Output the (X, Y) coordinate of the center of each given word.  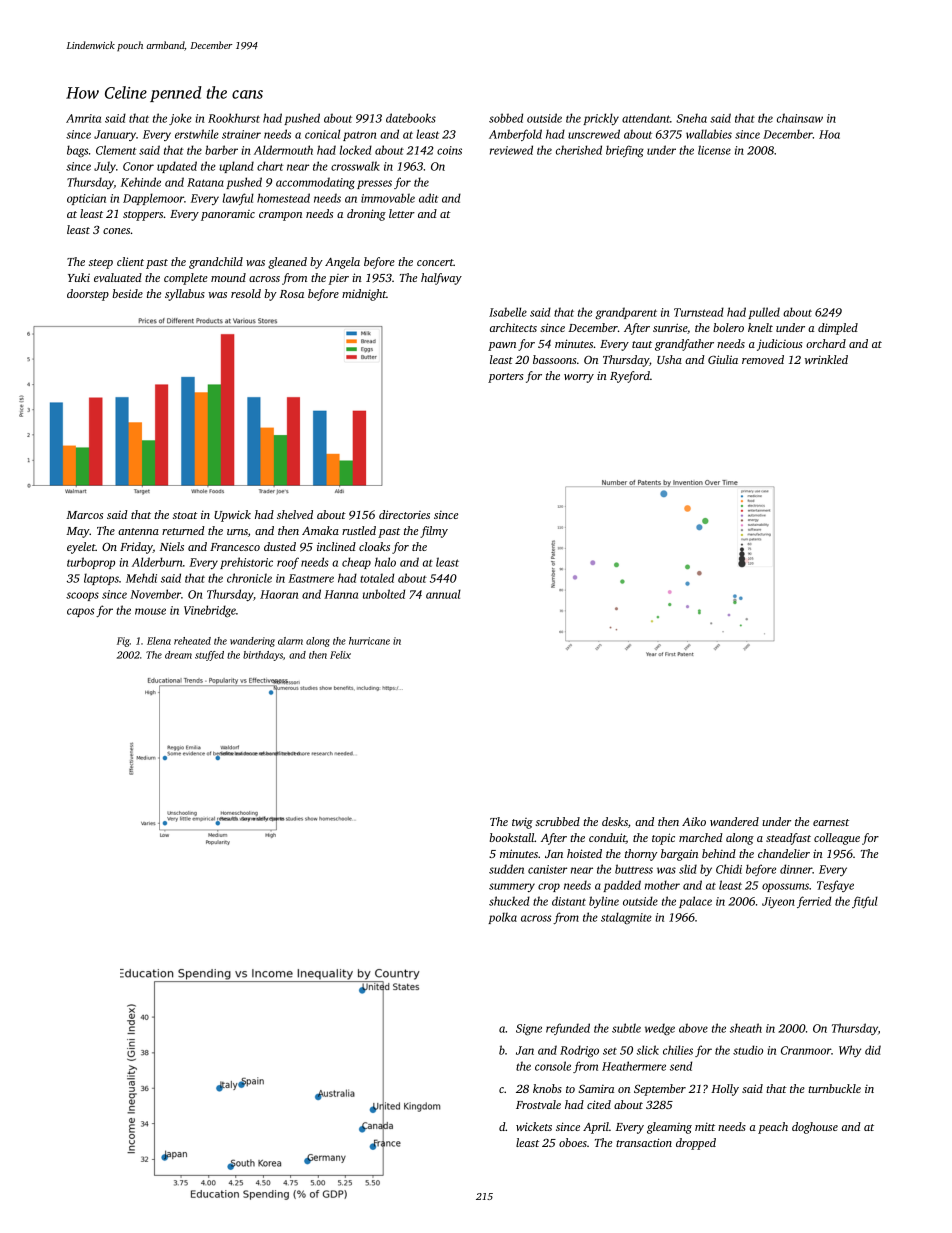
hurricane (369, 641)
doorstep (88, 295)
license (714, 150)
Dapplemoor (153, 199)
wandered (734, 821)
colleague (837, 839)
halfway (441, 279)
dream (178, 655)
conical (322, 134)
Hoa (829, 134)
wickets (534, 1126)
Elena (159, 641)
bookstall (512, 837)
